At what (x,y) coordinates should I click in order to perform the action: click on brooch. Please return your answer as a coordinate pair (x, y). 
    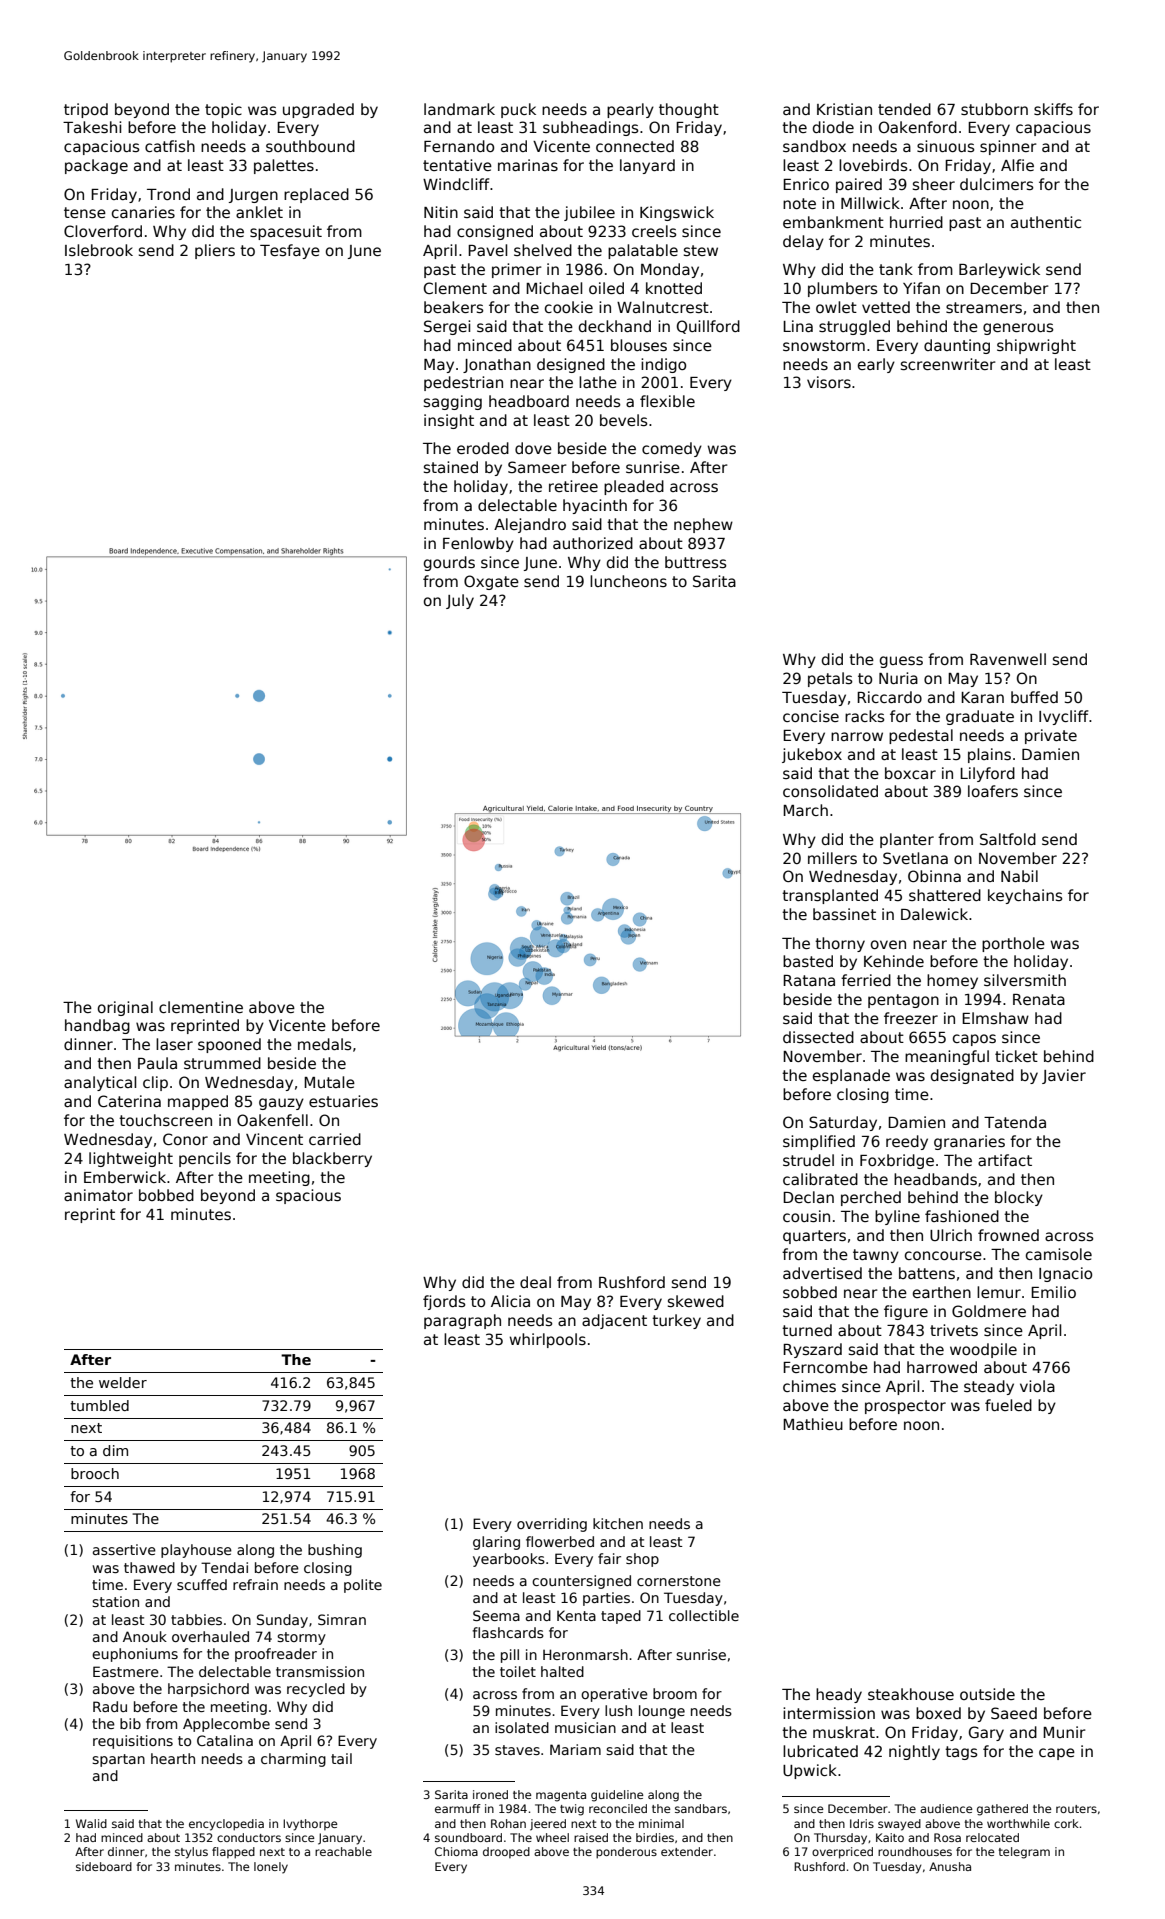
    Looking at the image, I should click on (95, 1473).
